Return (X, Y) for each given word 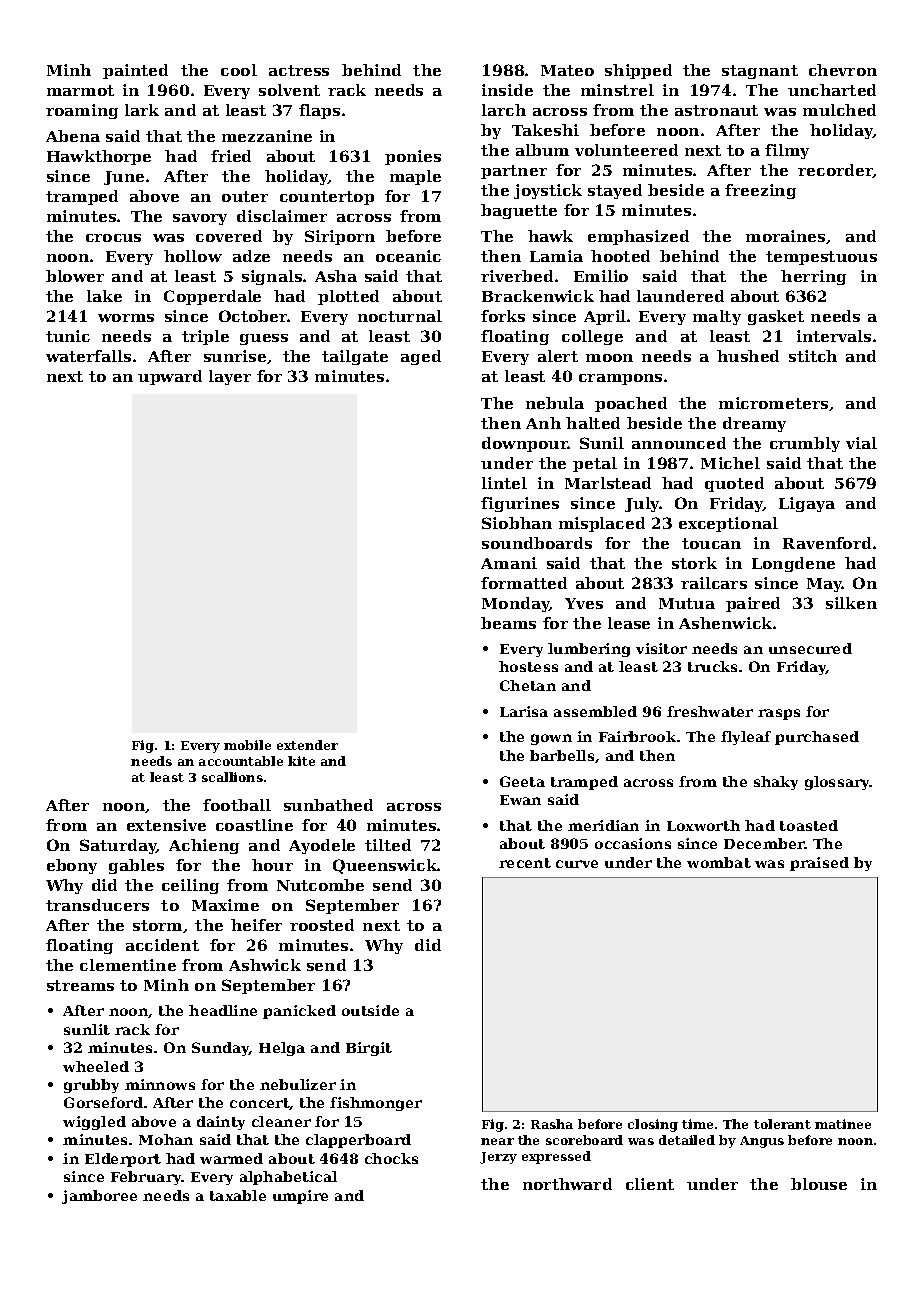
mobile (247, 745)
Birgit (369, 1049)
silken (851, 603)
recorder (835, 171)
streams (80, 985)
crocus (113, 238)
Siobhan (517, 523)
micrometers (773, 403)
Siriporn (340, 237)
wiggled (94, 1123)
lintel (504, 483)
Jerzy (498, 1158)
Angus (762, 1142)
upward (170, 377)
